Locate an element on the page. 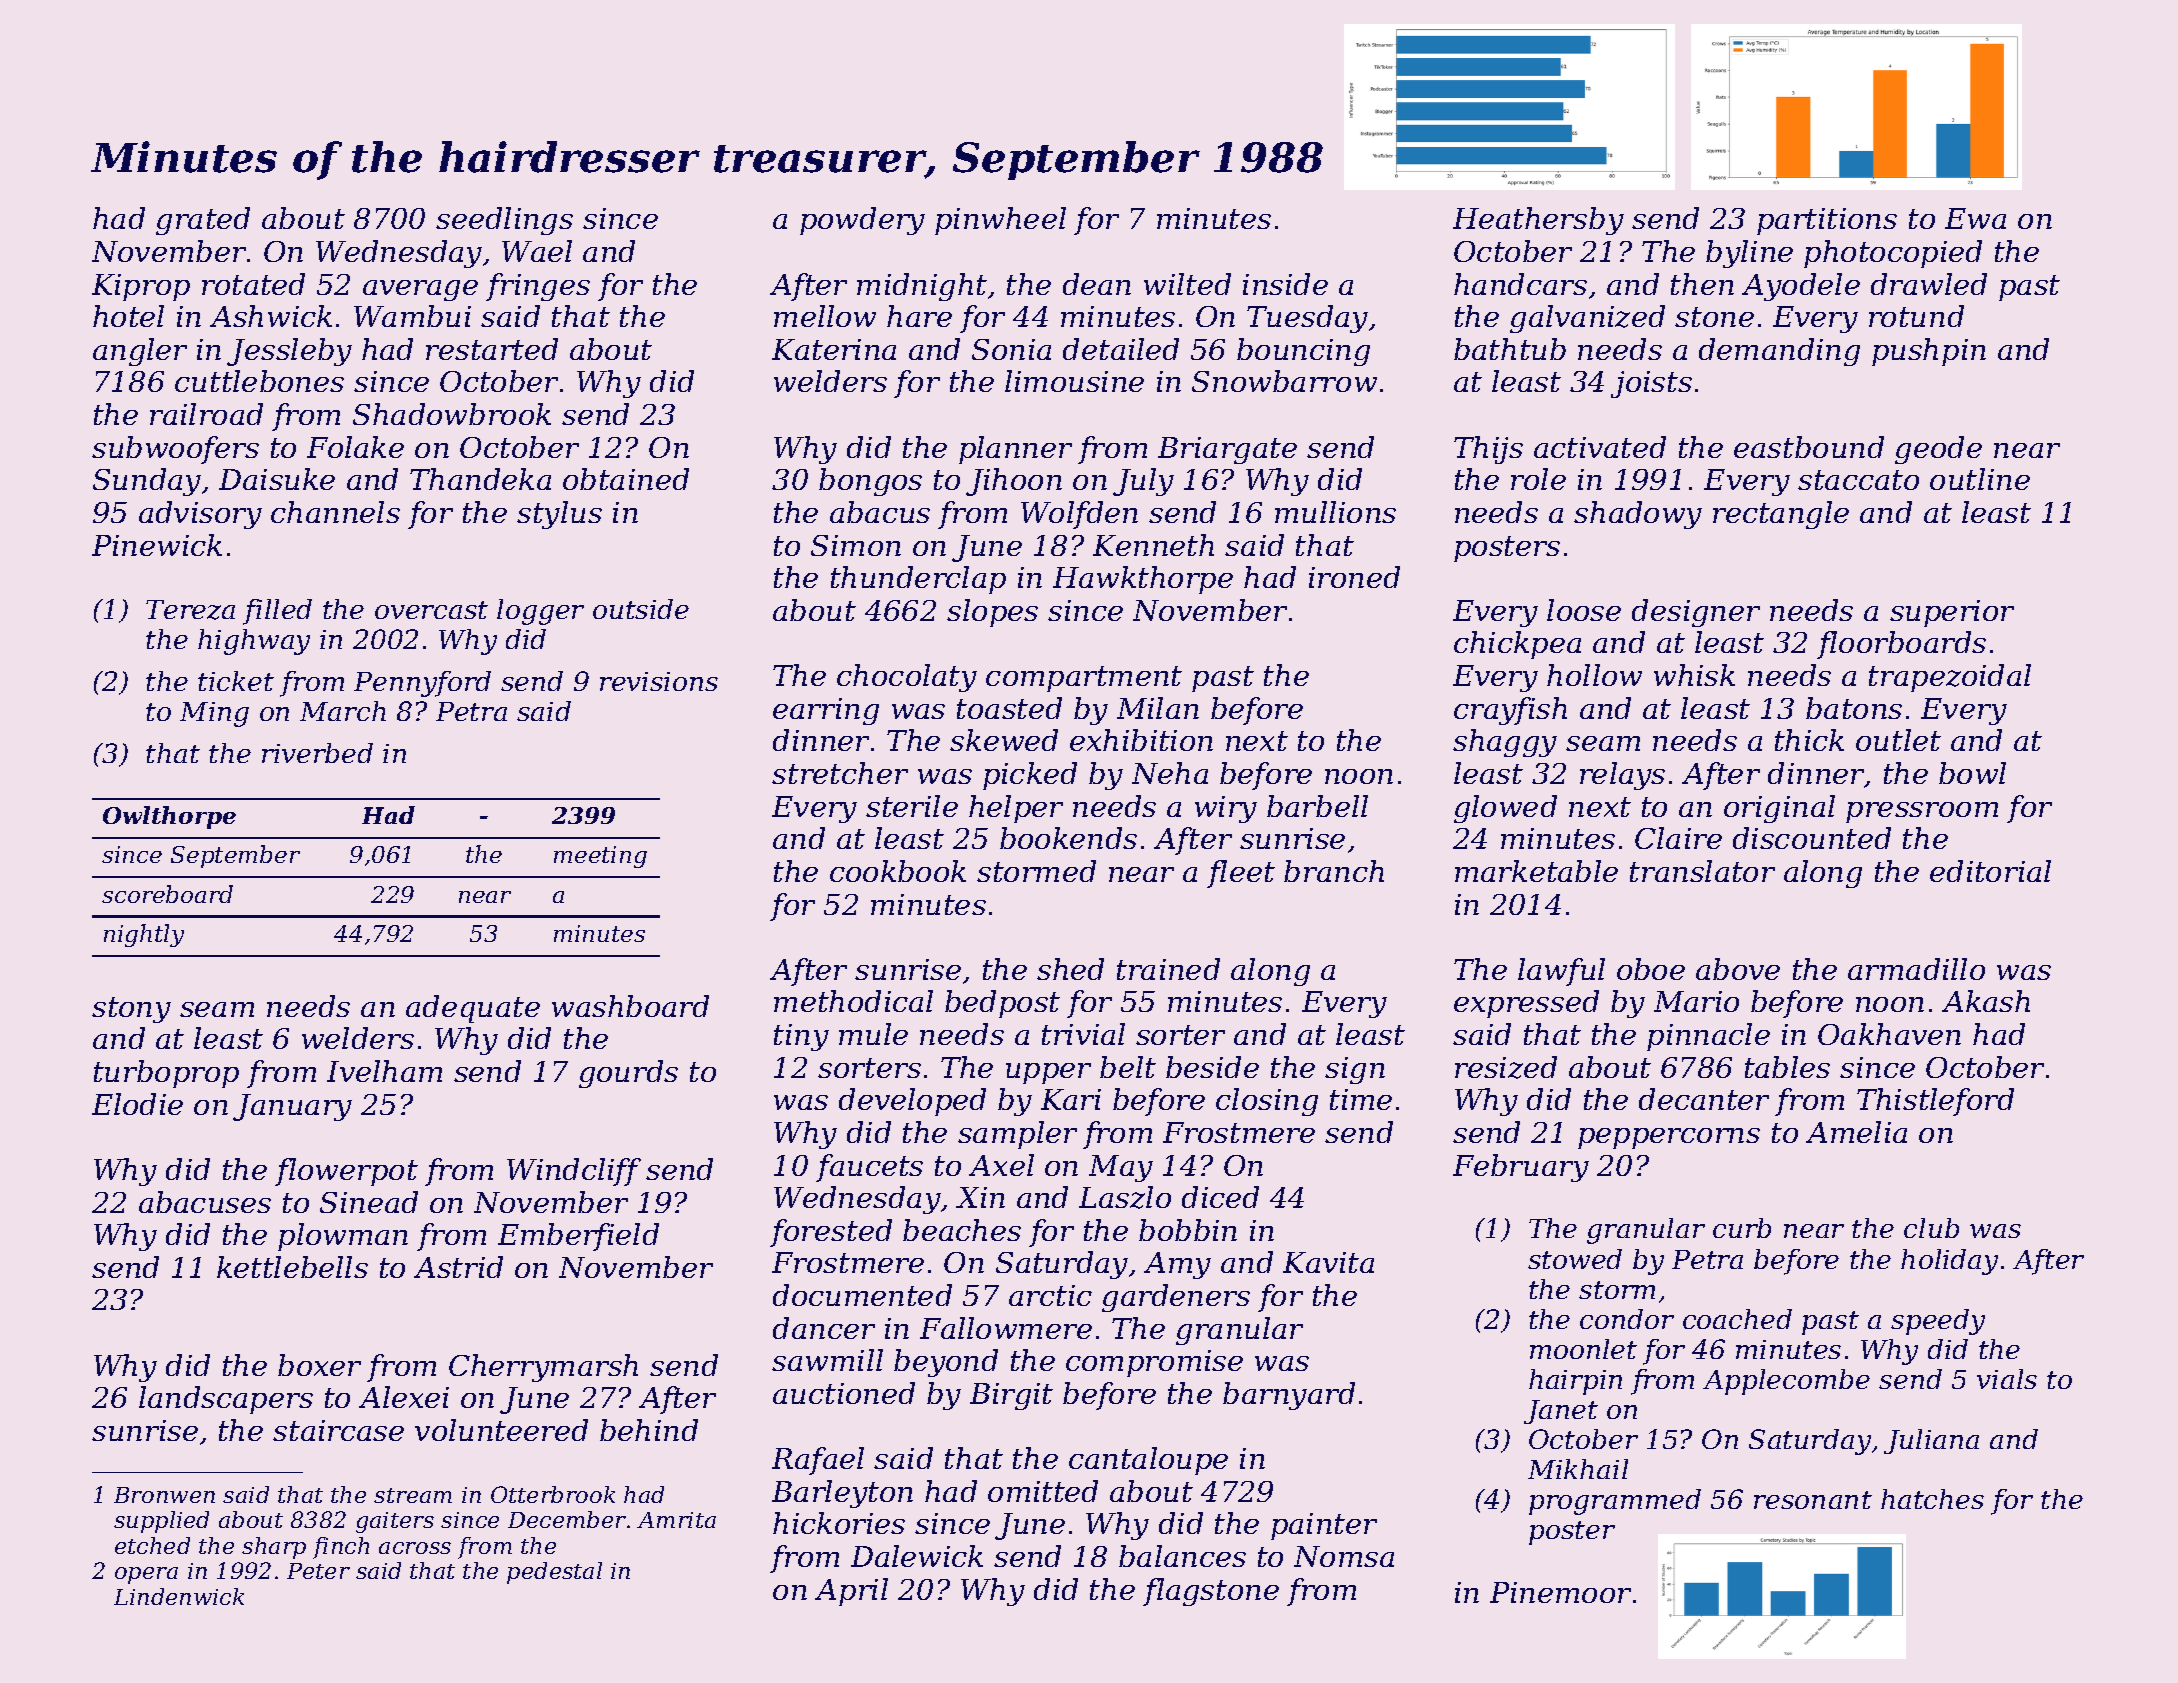 This page has width=2178, height=1683. coached is located at coordinates (1737, 1319).
